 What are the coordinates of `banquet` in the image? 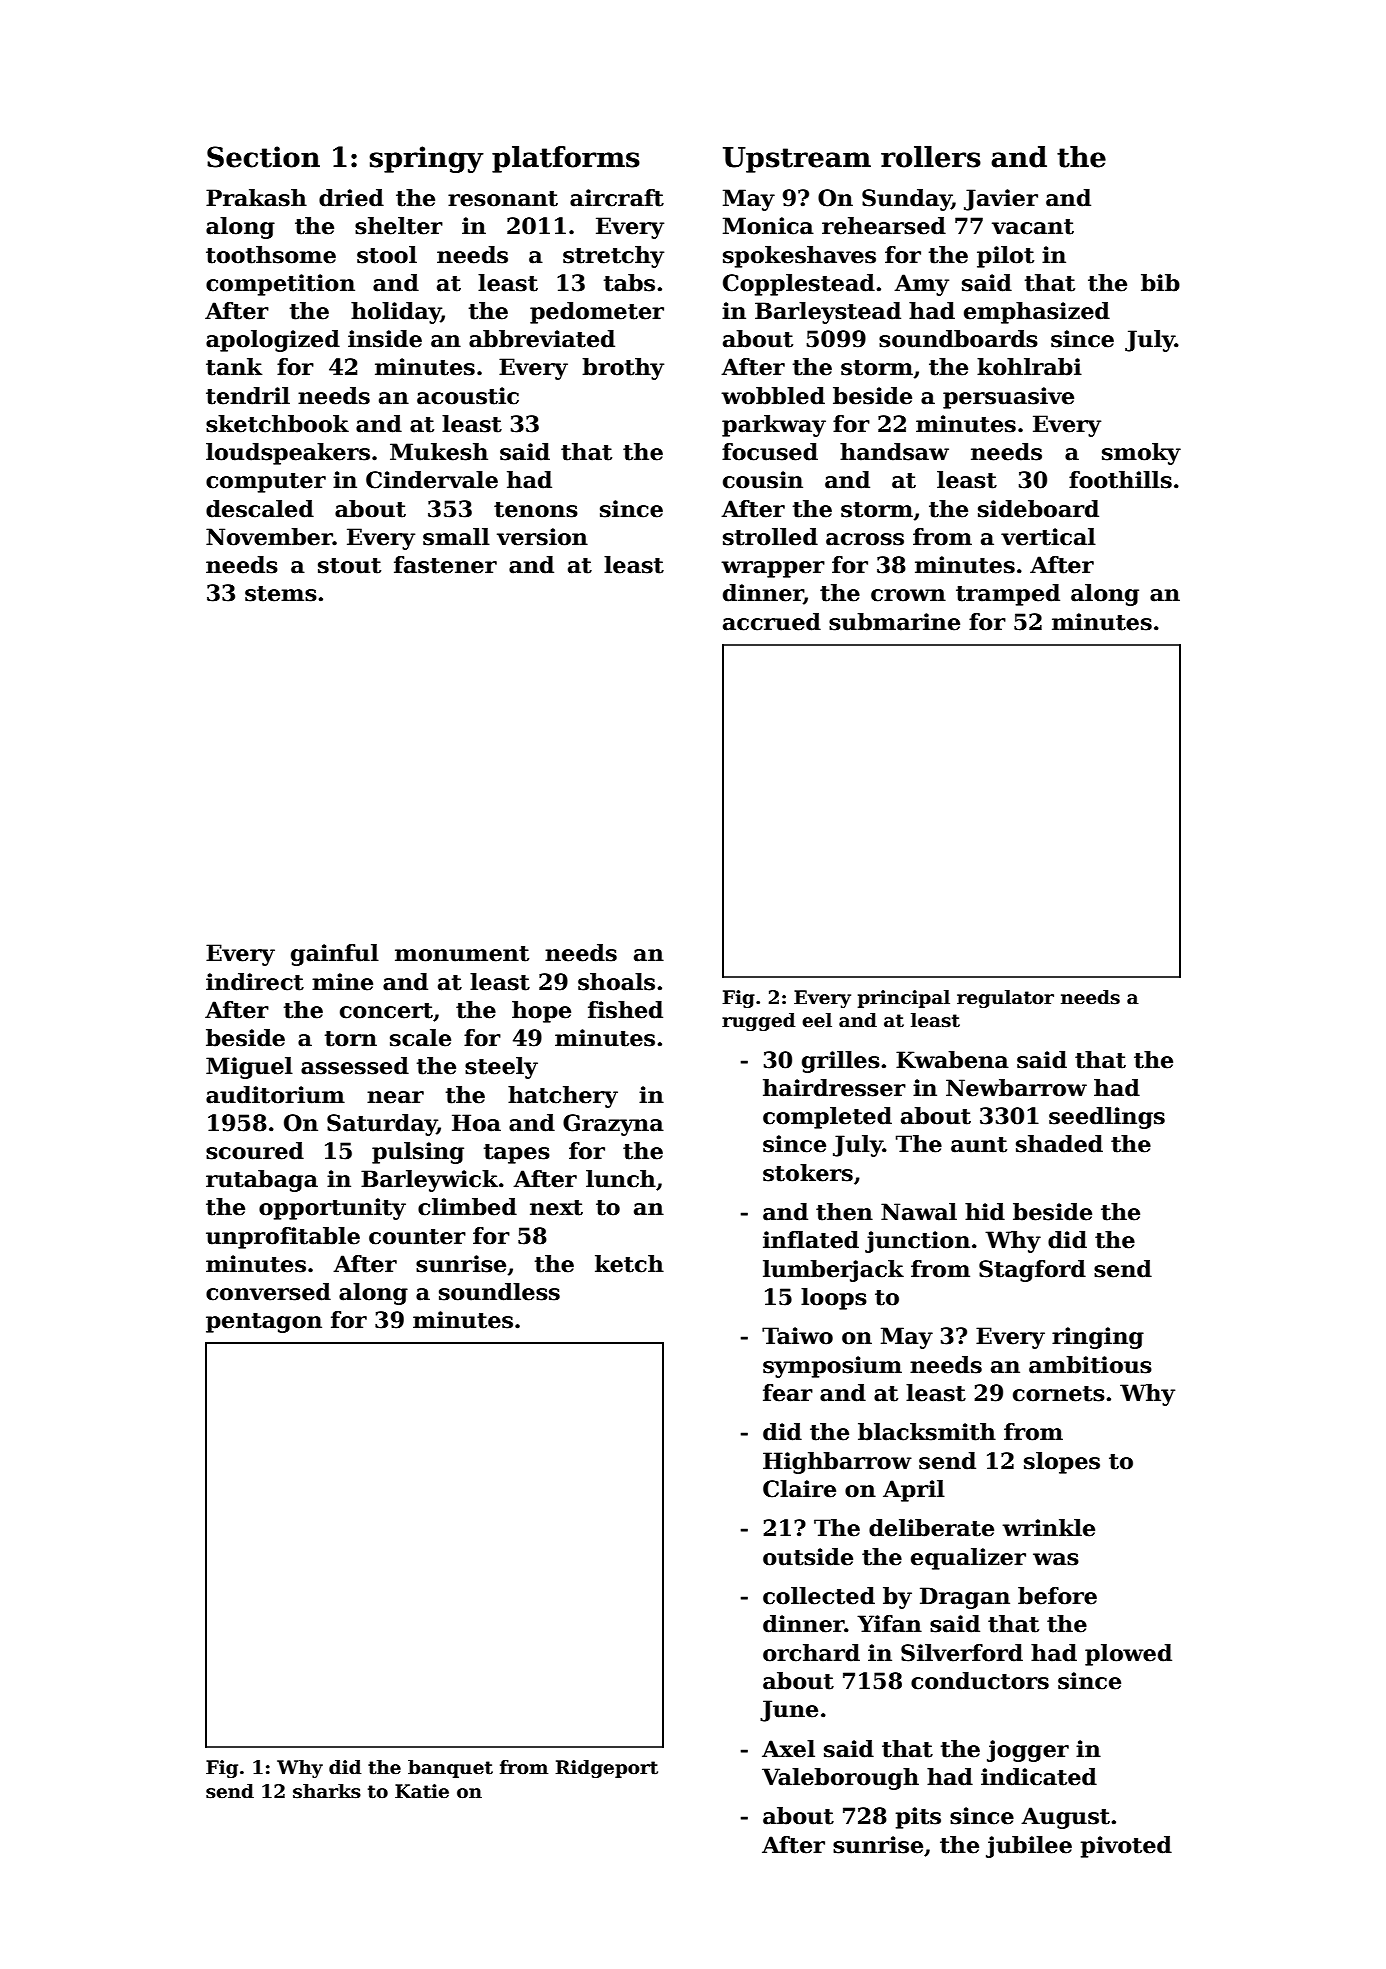 It's located at (450, 1769).
